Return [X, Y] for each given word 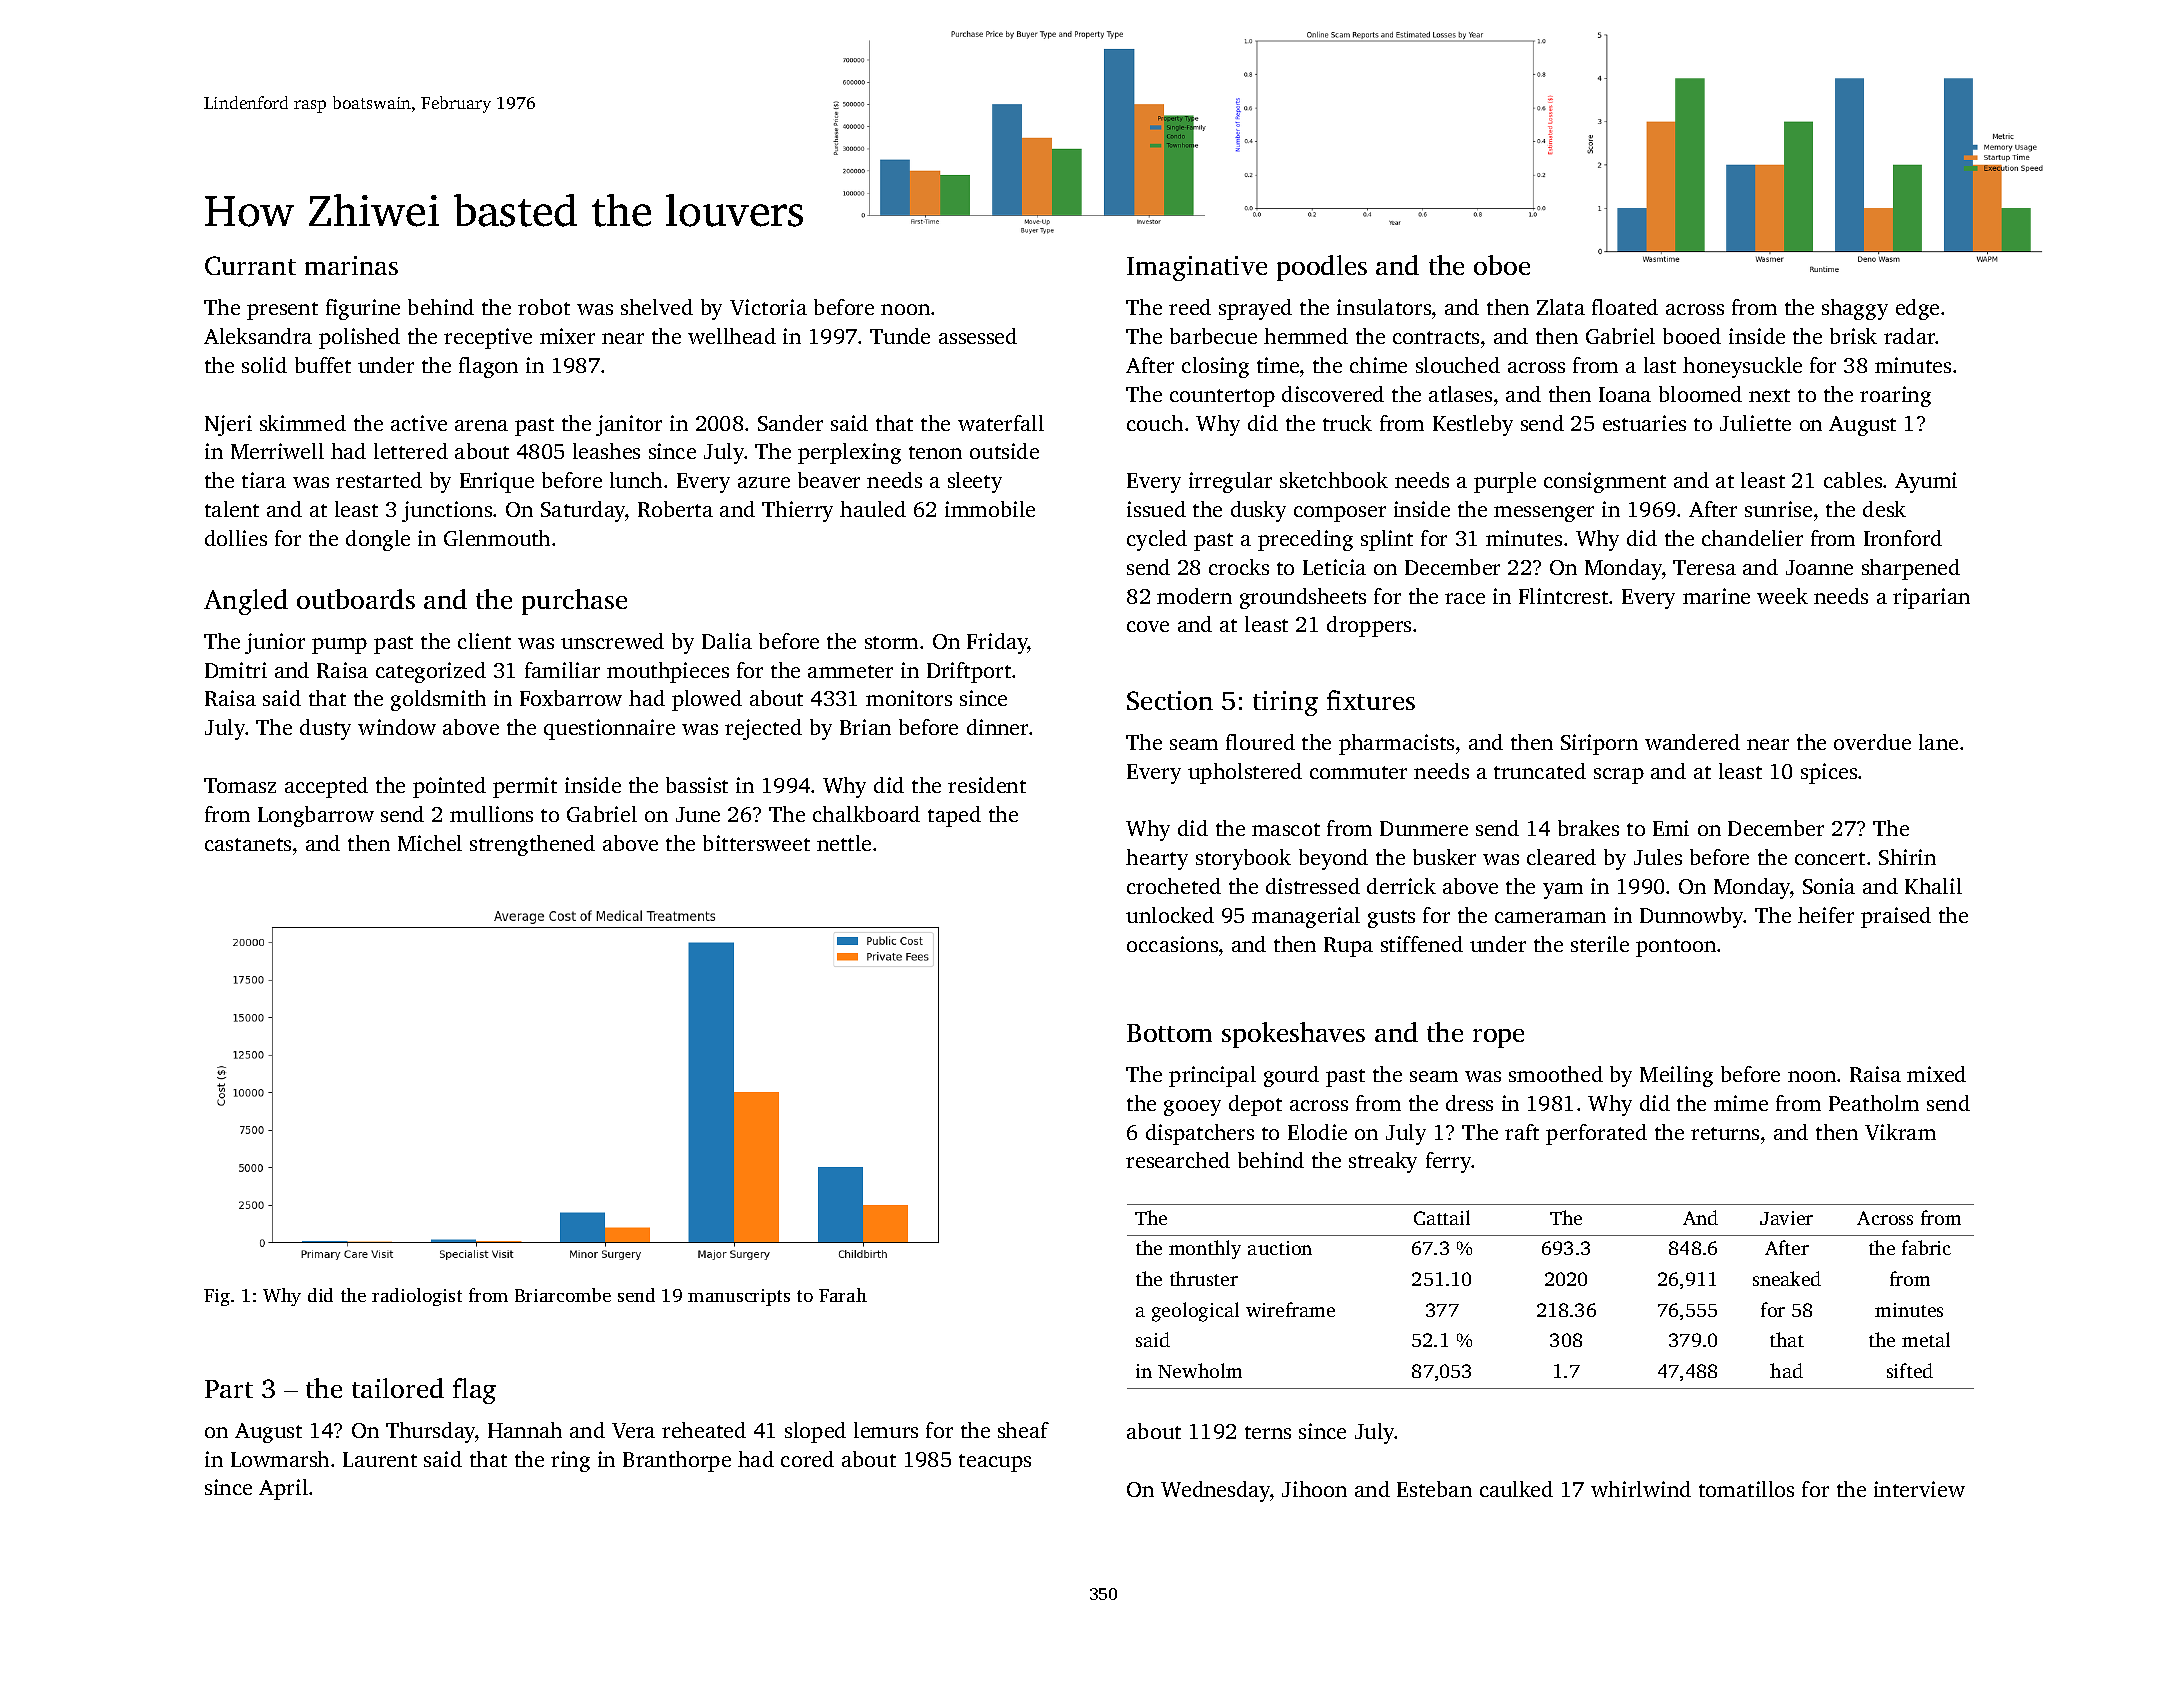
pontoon [1676, 948]
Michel [430, 843]
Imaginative [1197, 268]
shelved [657, 307]
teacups [995, 1463]
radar [1910, 336]
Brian [865, 727]
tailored [398, 1388]
